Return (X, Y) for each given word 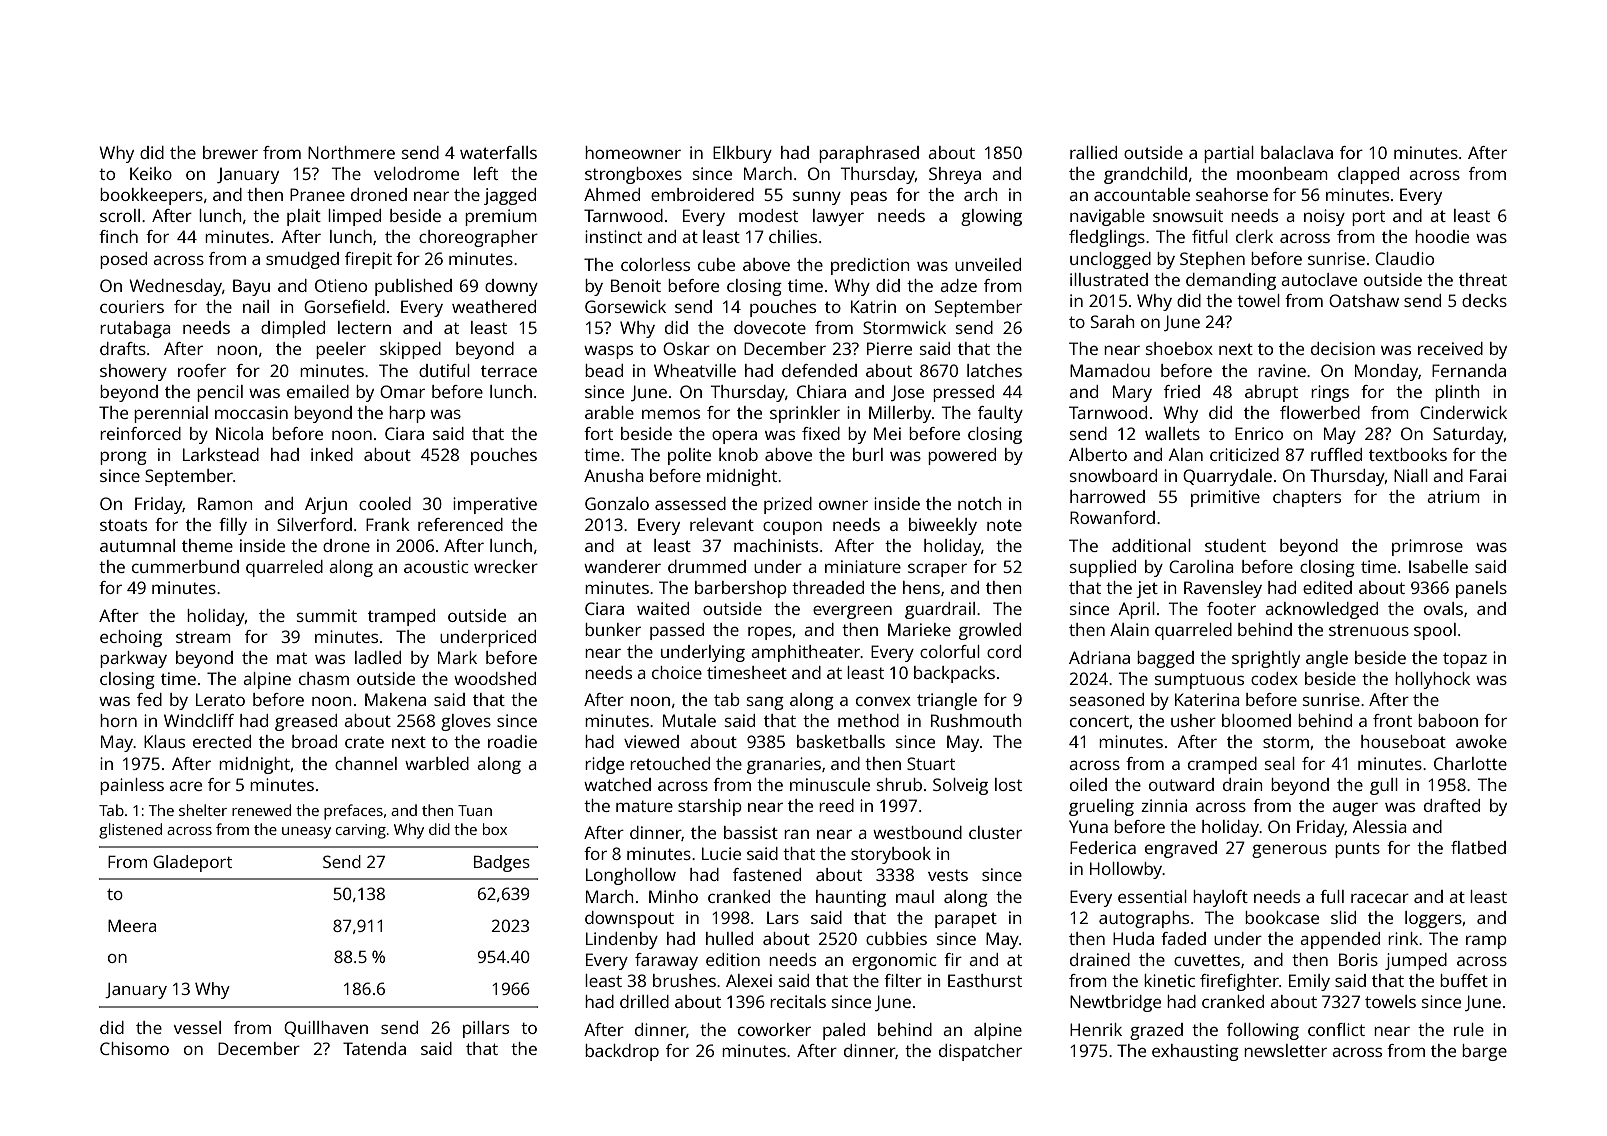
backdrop (622, 1052)
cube (716, 264)
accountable (1142, 194)
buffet (1464, 980)
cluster (995, 832)
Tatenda (374, 1048)
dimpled (293, 329)
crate (364, 742)
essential (1152, 896)
